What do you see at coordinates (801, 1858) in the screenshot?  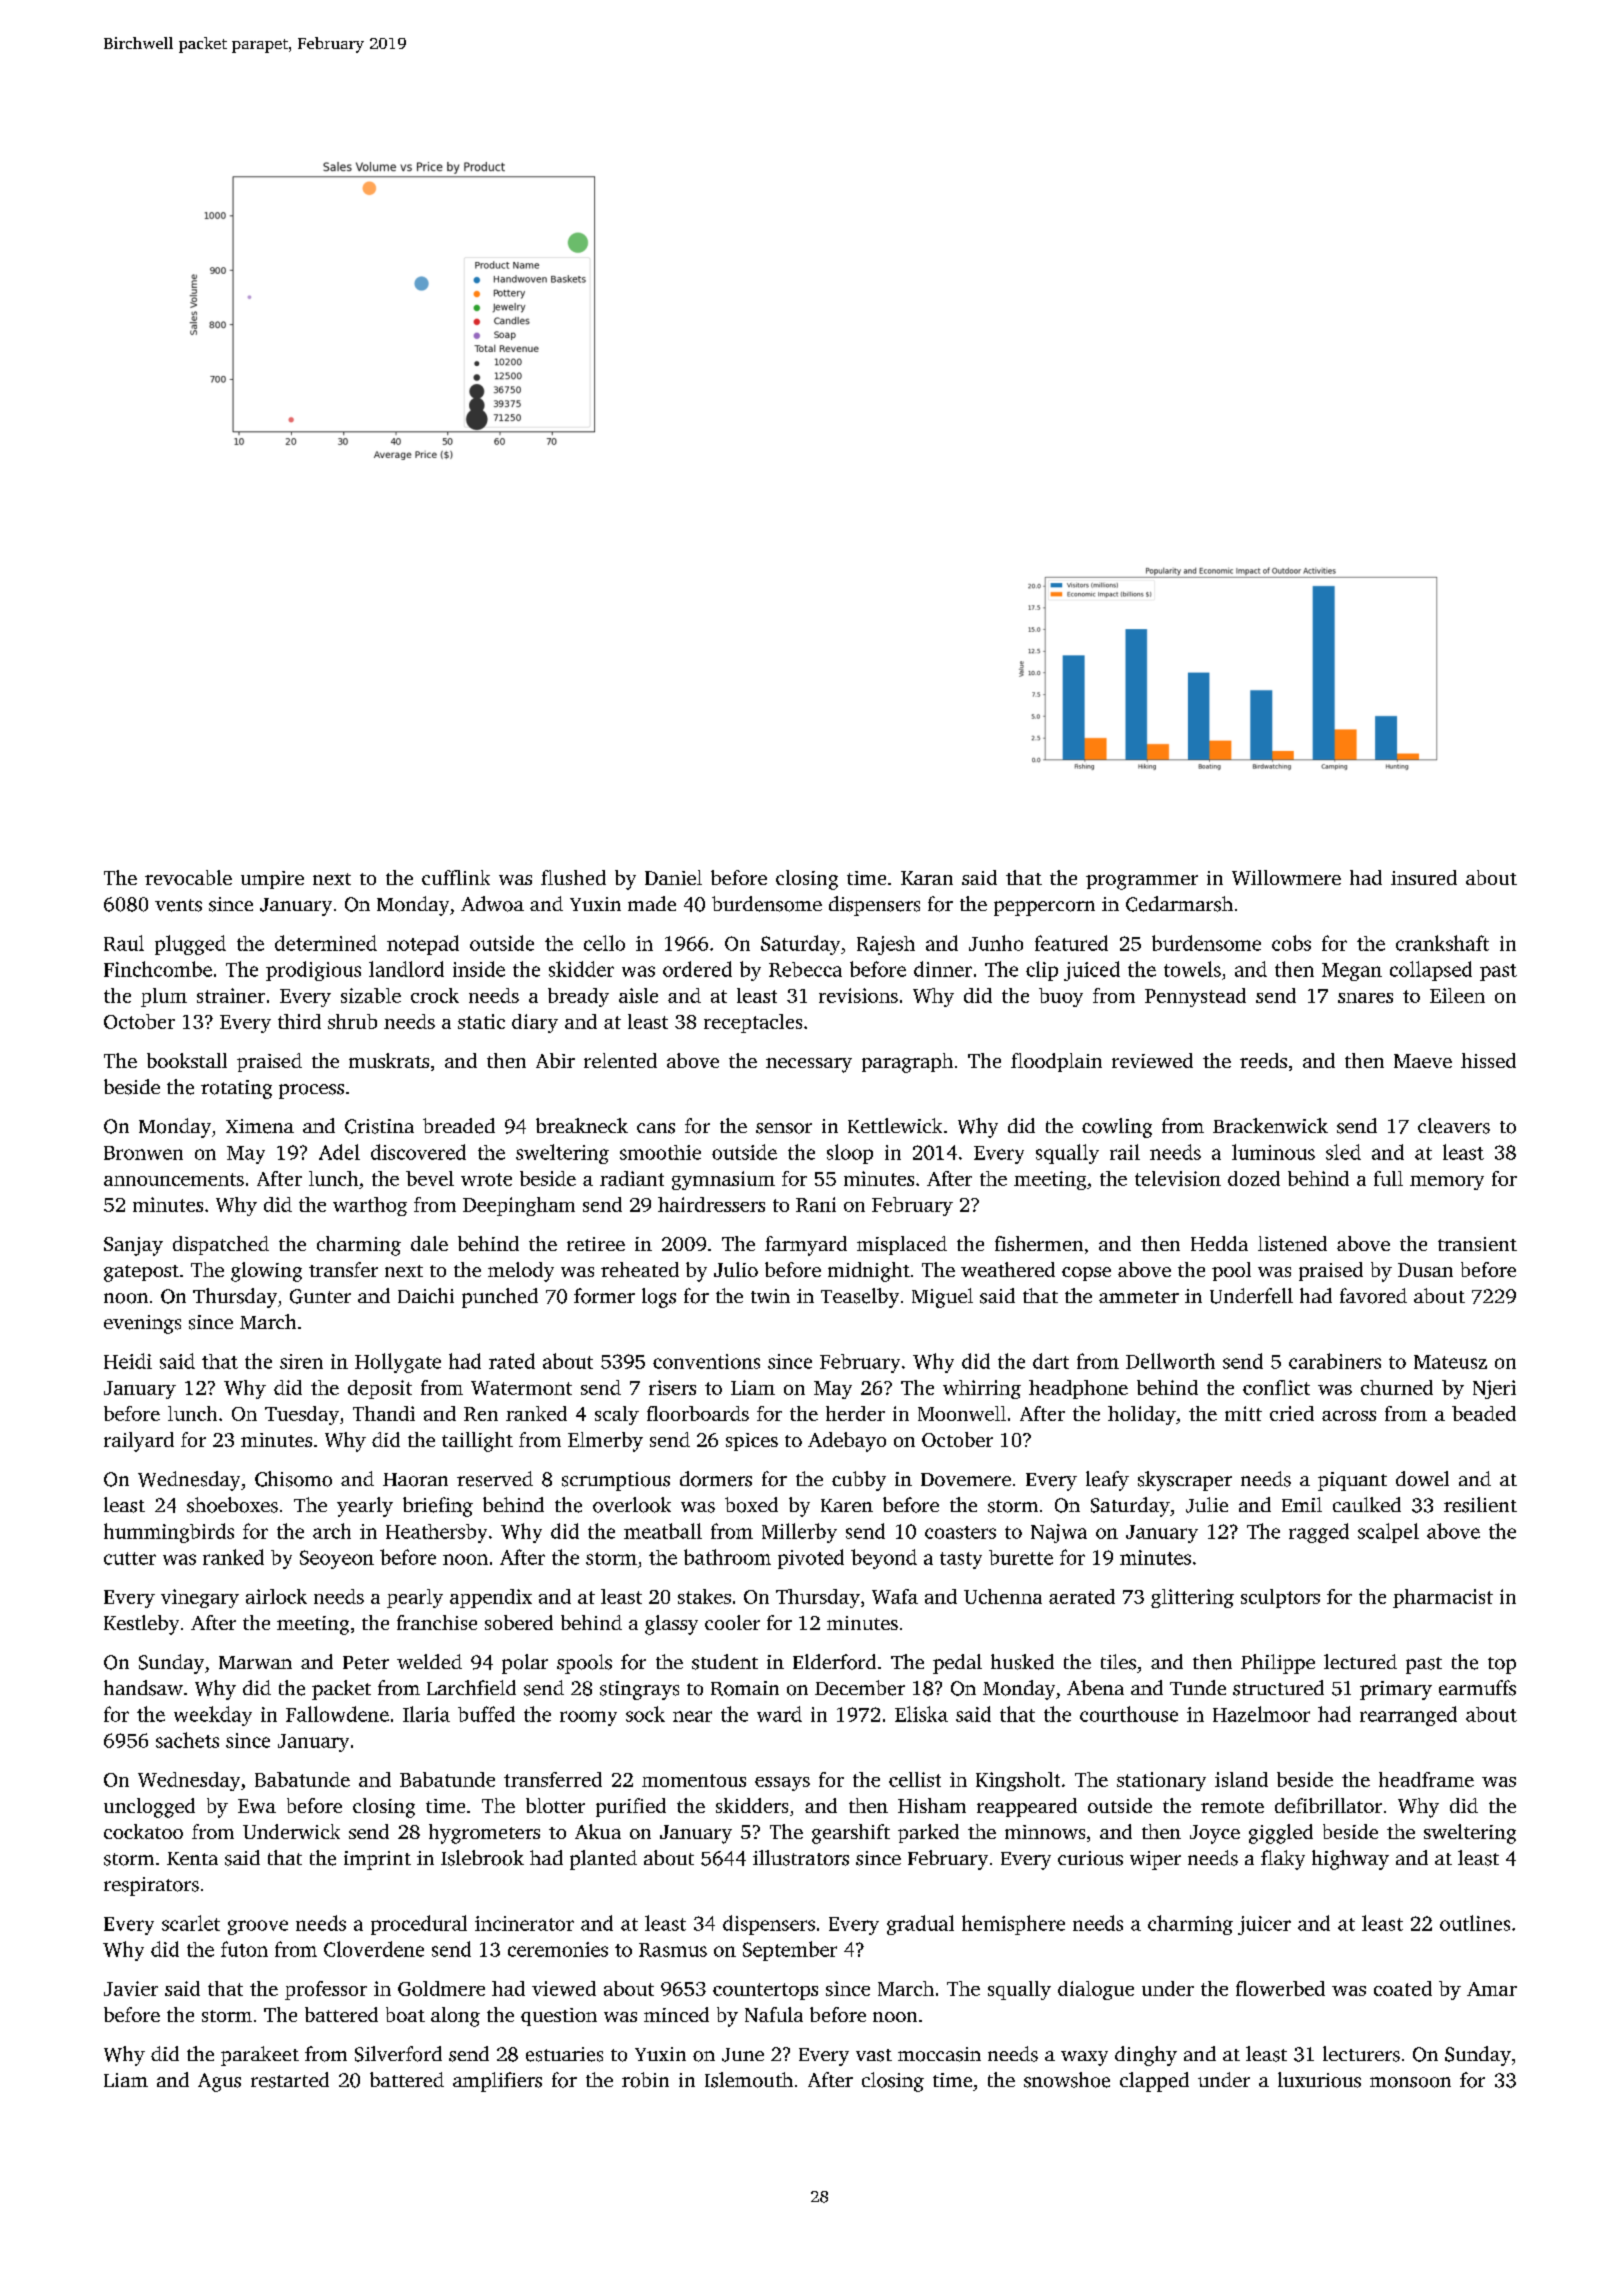 I see `illustrators` at bounding box center [801, 1858].
